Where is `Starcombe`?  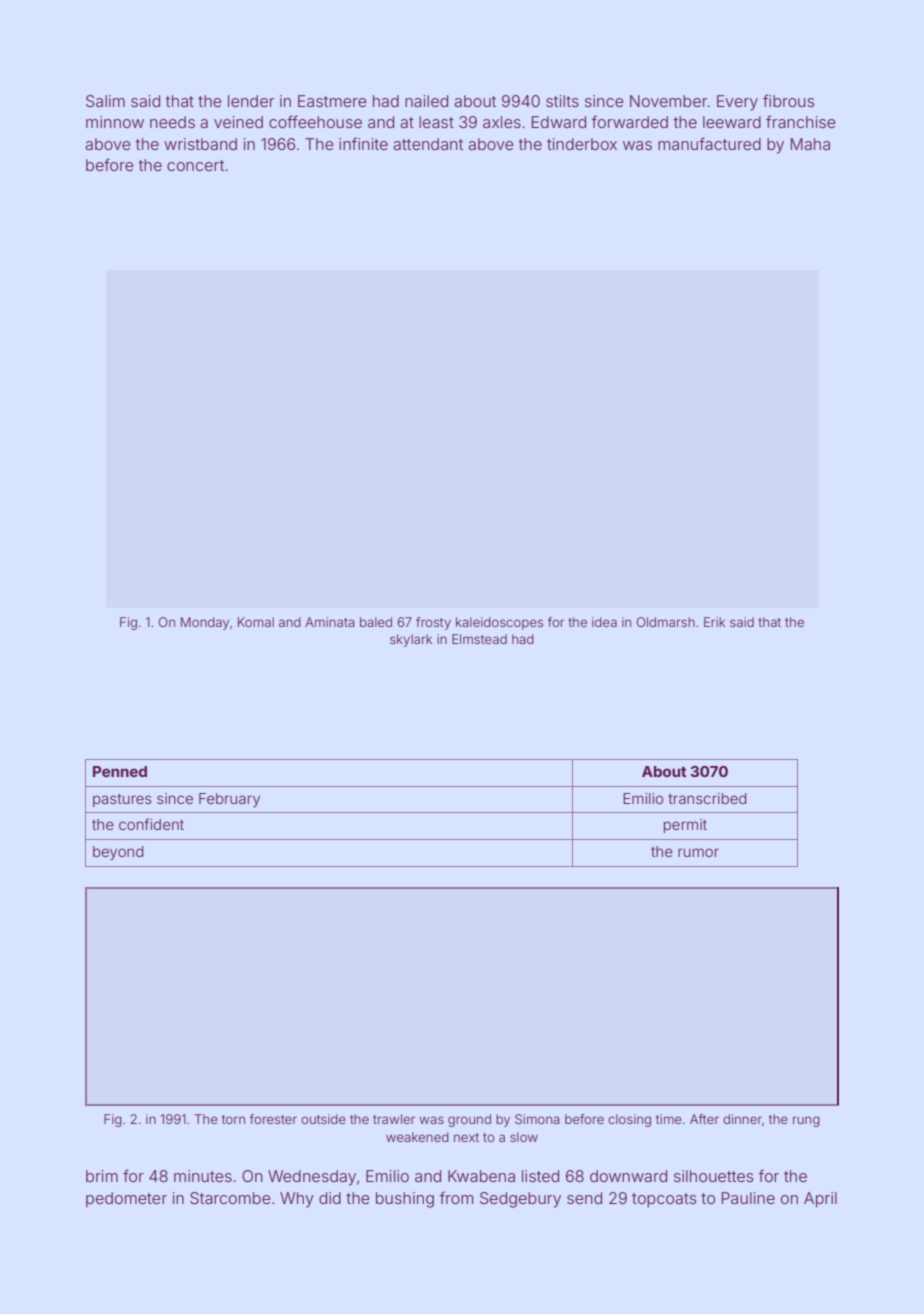 Starcombe is located at coordinates (230, 1198).
